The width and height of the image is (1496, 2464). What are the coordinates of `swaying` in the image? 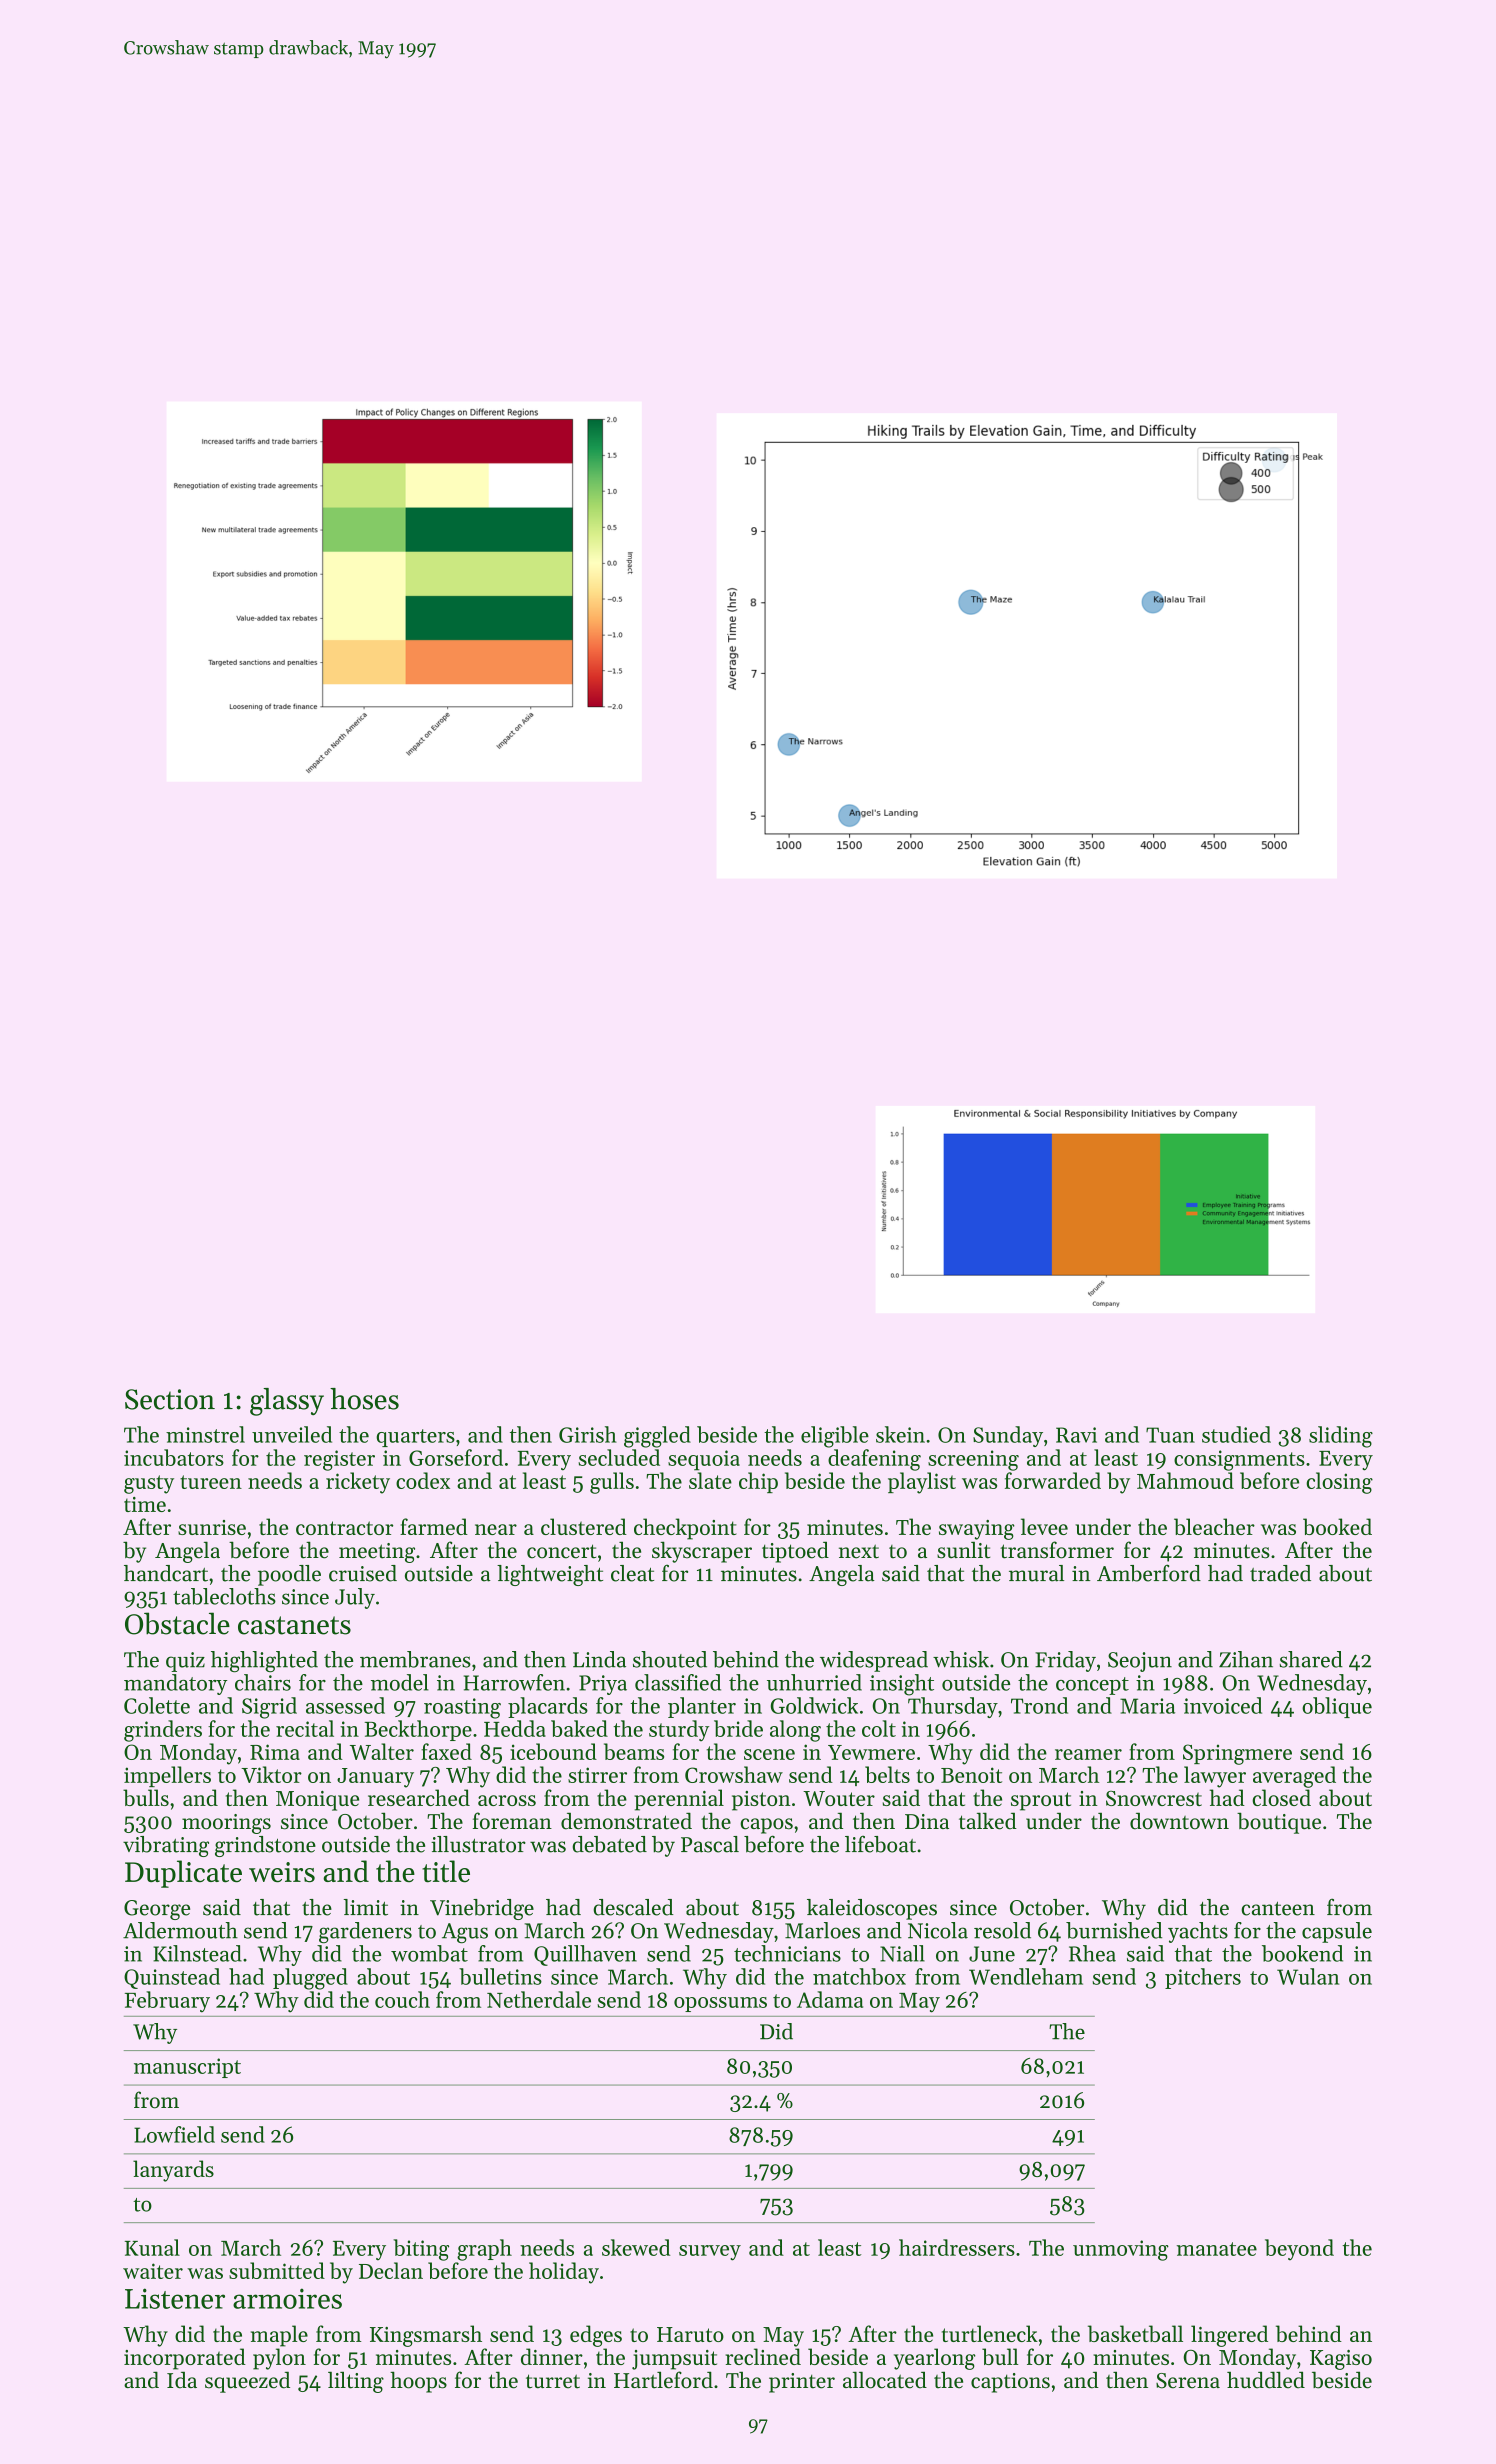 It's located at (977, 1530).
